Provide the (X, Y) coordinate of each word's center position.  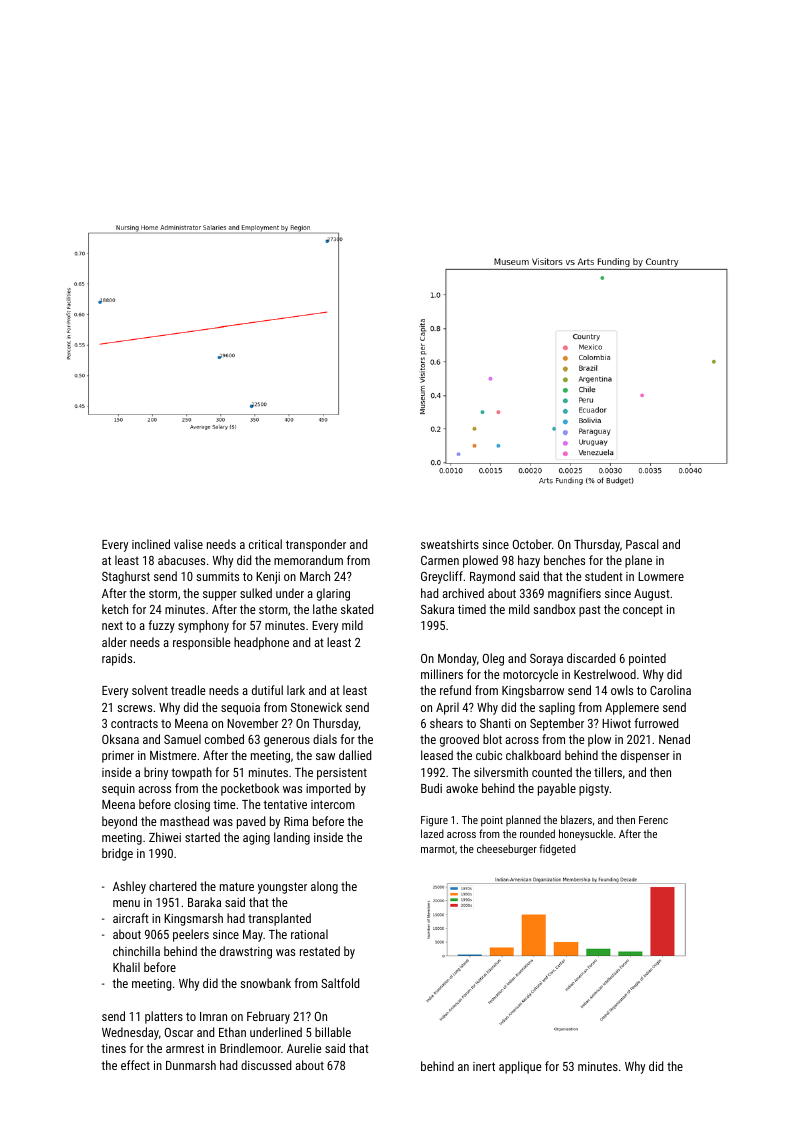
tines (113, 1048)
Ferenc (653, 820)
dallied (355, 755)
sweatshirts (450, 544)
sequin (118, 790)
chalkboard (533, 755)
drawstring (246, 952)
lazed (432, 833)
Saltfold (340, 983)
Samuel (182, 739)
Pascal (642, 544)
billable (333, 1032)
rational (309, 934)
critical (265, 544)
